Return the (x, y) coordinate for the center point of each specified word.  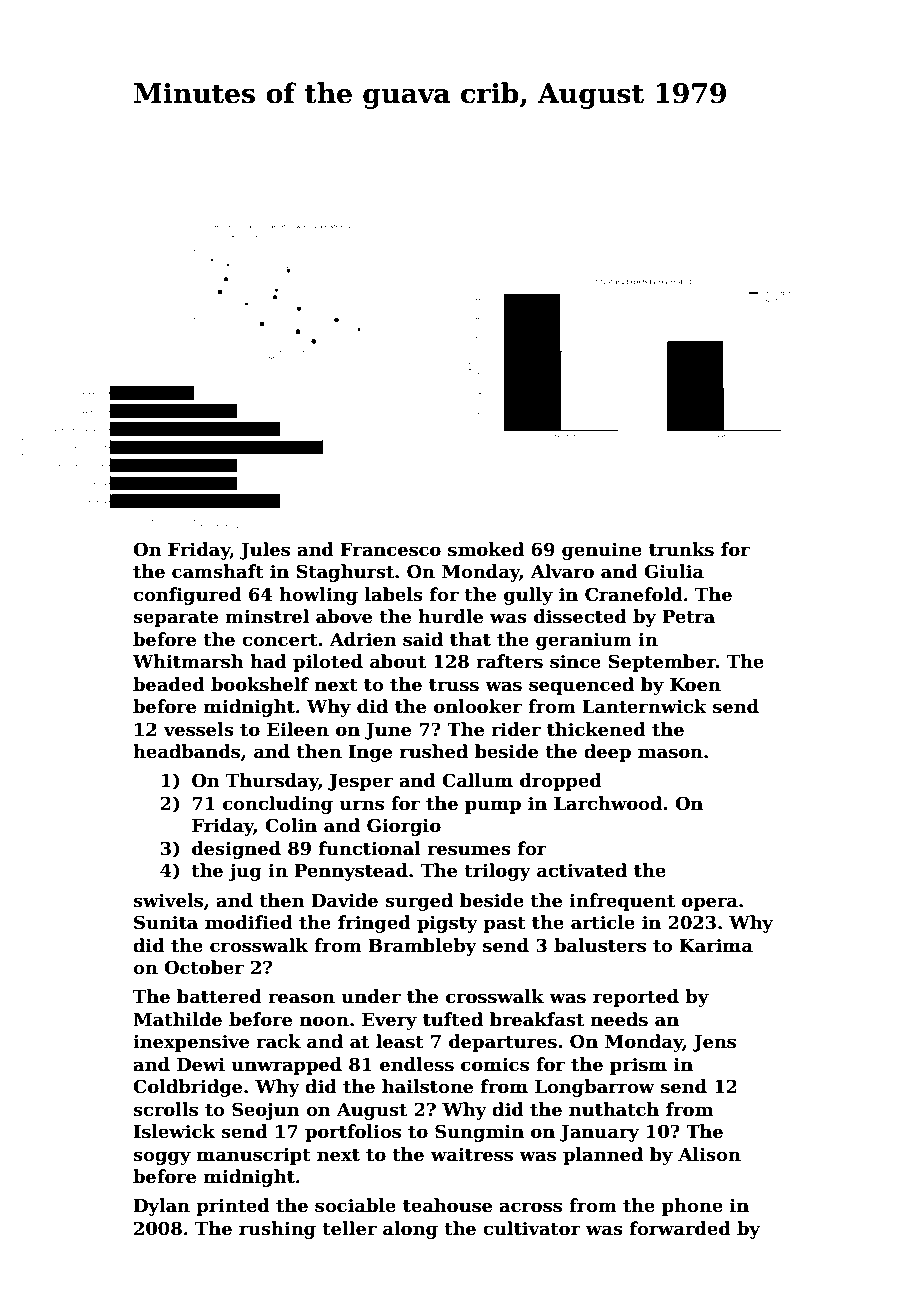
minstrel (267, 616)
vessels (198, 729)
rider (516, 729)
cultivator (532, 1228)
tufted (453, 1019)
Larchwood (608, 803)
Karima (716, 945)
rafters (509, 661)
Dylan (161, 1207)
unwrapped (286, 1066)
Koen (695, 685)
